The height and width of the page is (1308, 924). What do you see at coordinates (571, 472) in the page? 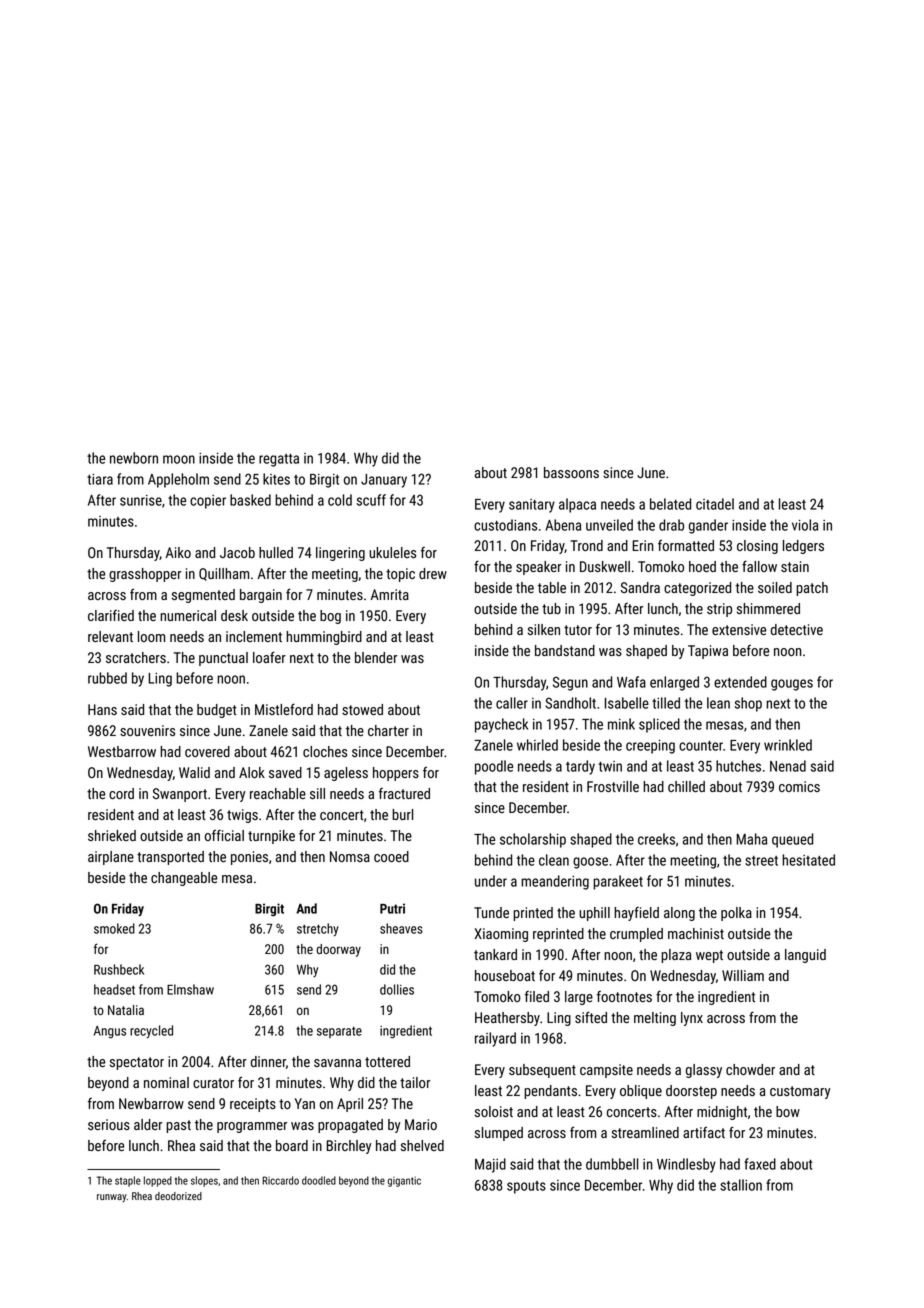
I see `bassoons` at bounding box center [571, 472].
